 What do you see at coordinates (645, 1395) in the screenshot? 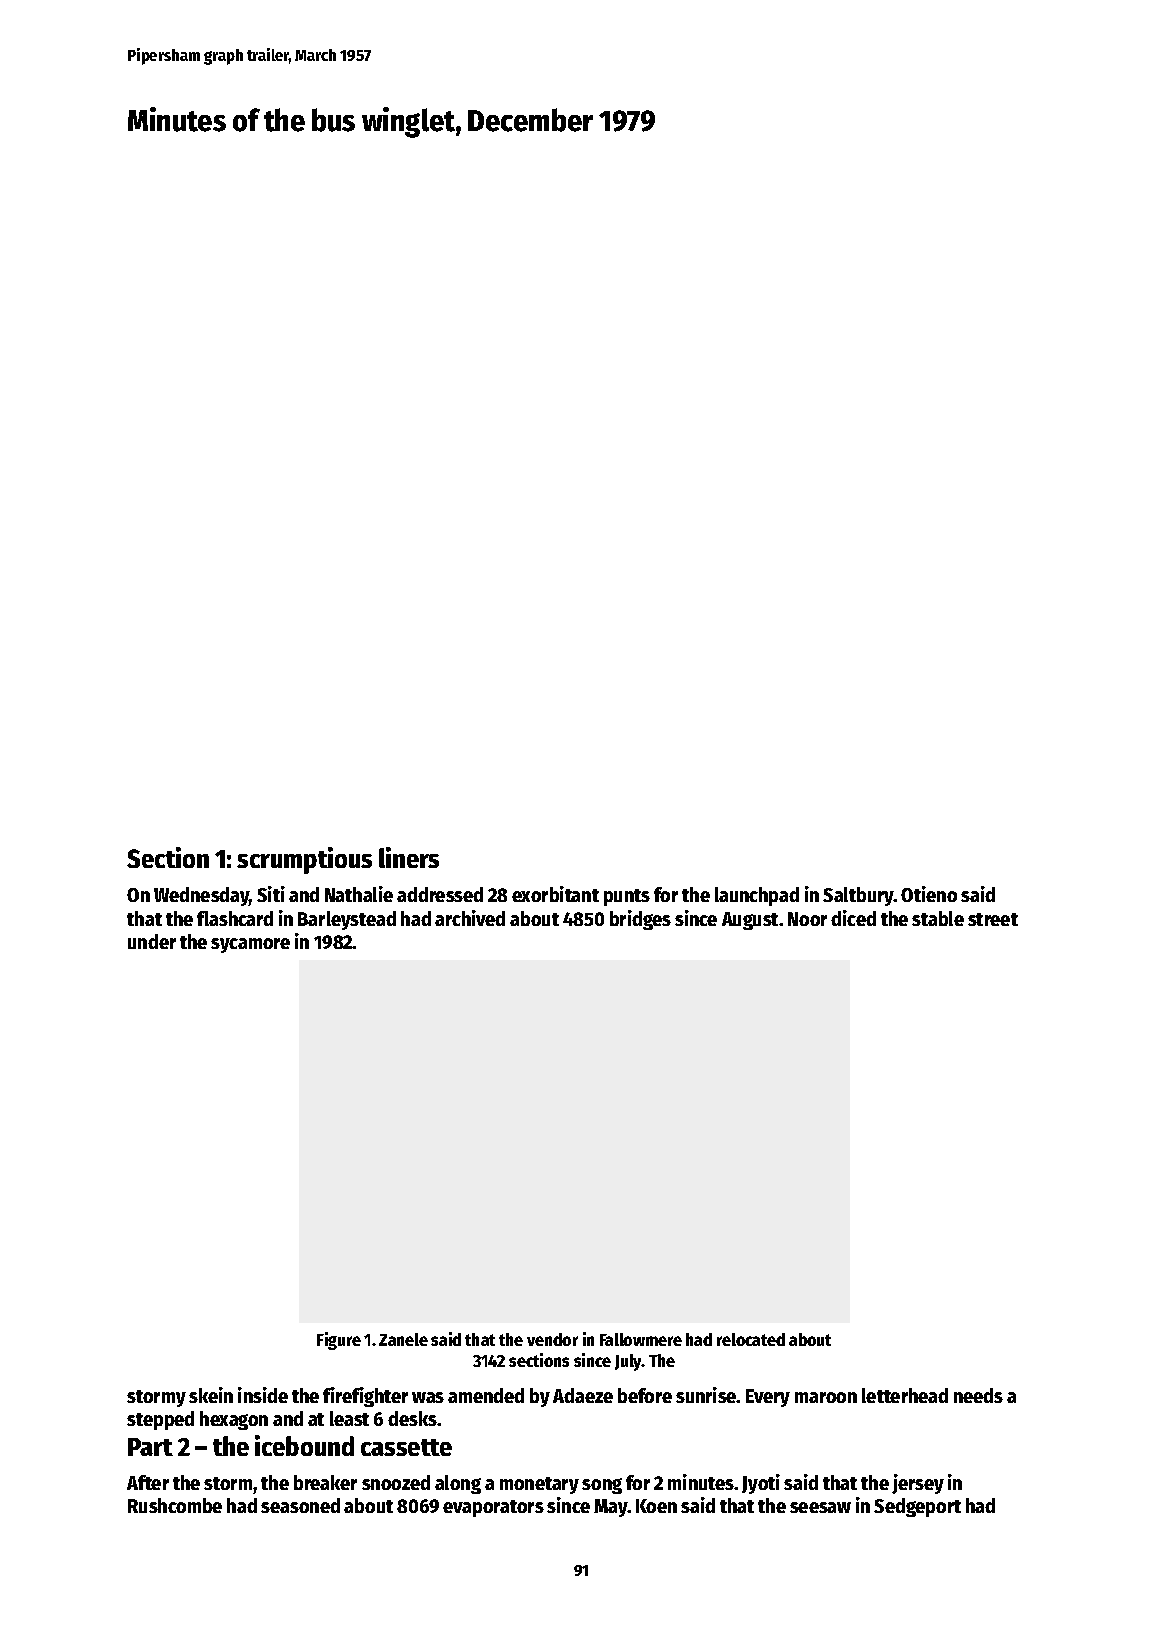
I see `before` at bounding box center [645, 1395].
